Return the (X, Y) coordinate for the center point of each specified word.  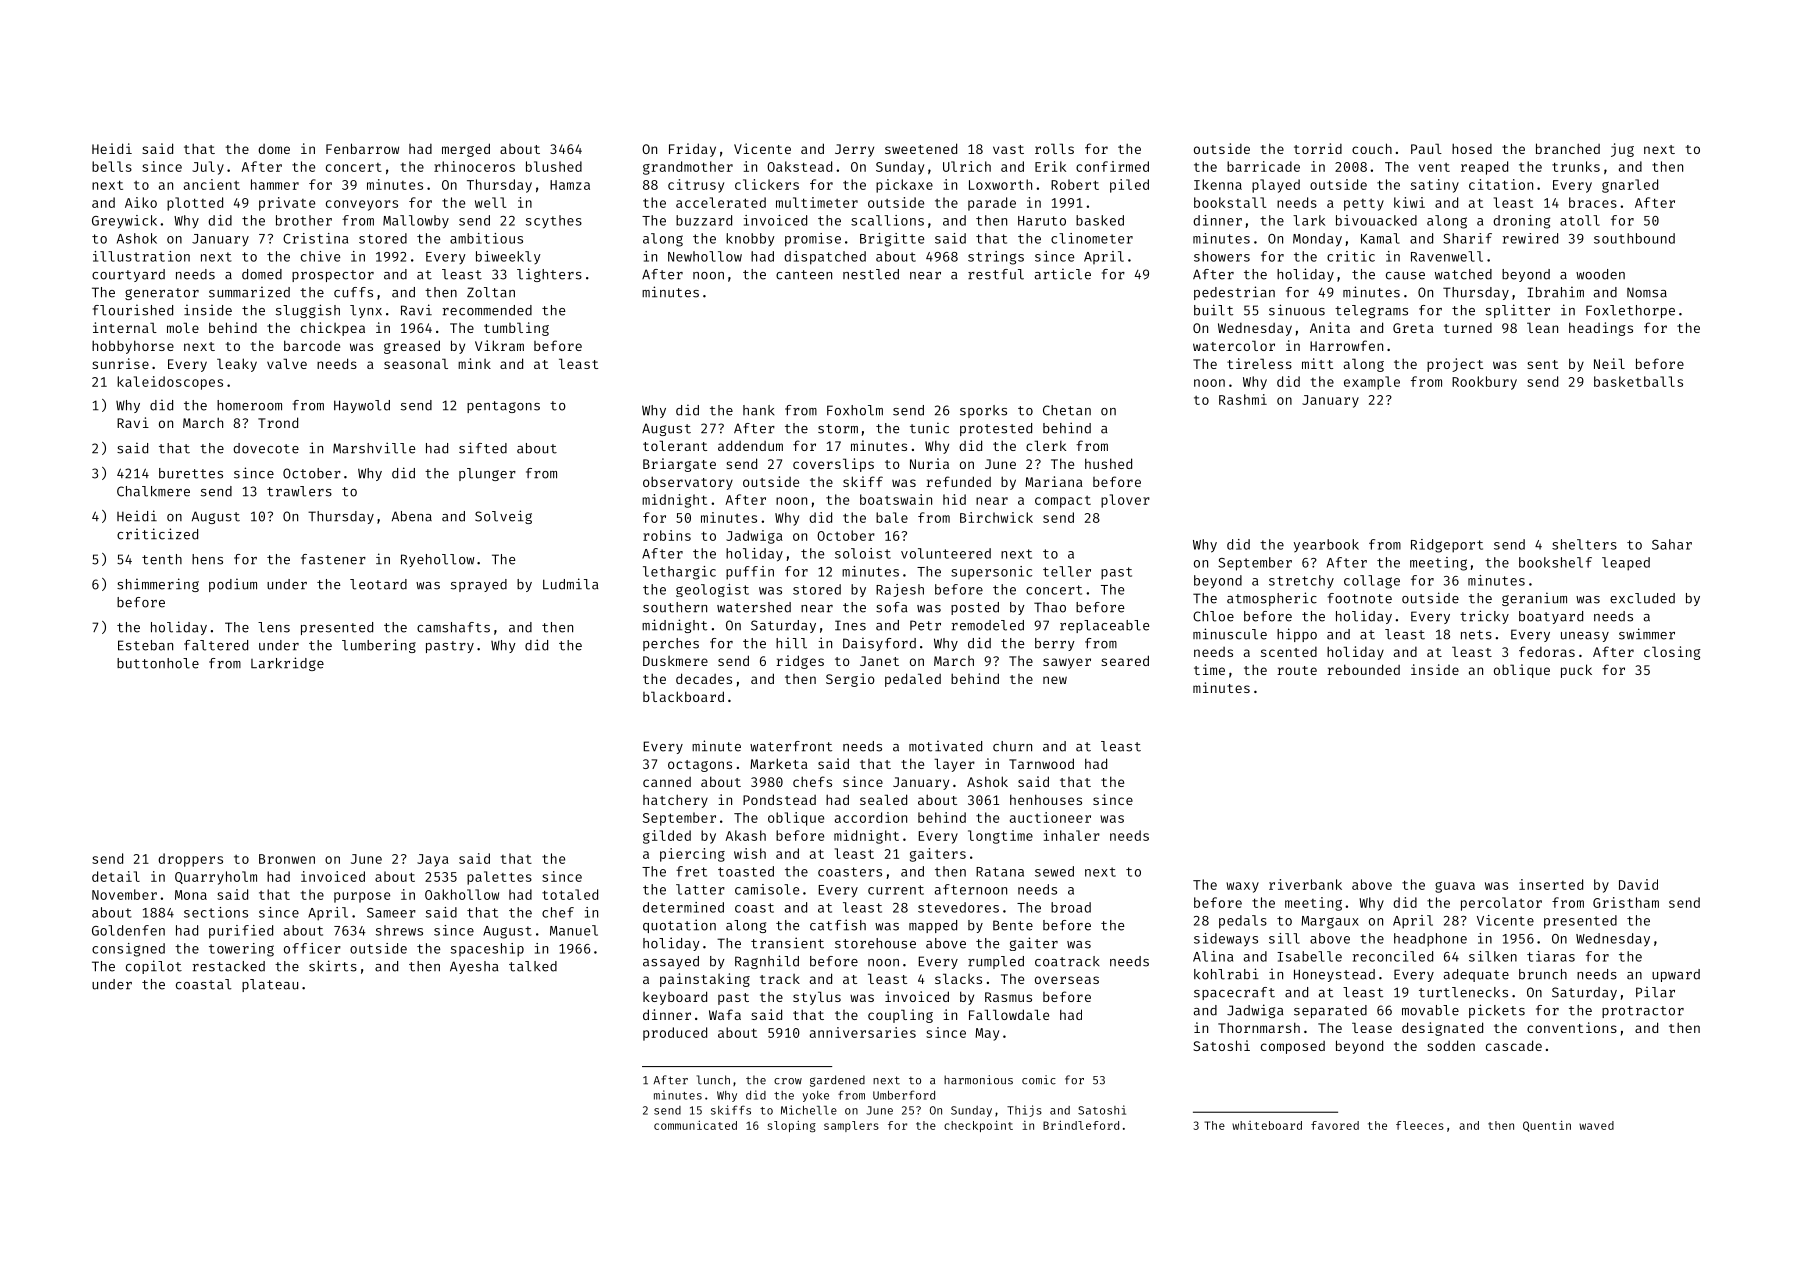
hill (791, 643)
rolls (1054, 148)
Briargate (679, 465)
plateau (270, 985)
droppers (190, 860)
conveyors (362, 205)
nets (1476, 635)
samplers (851, 1126)
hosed (1472, 148)
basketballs (1638, 381)
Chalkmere (153, 491)
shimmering (158, 585)
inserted (1551, 884)
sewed (1054, 871)
